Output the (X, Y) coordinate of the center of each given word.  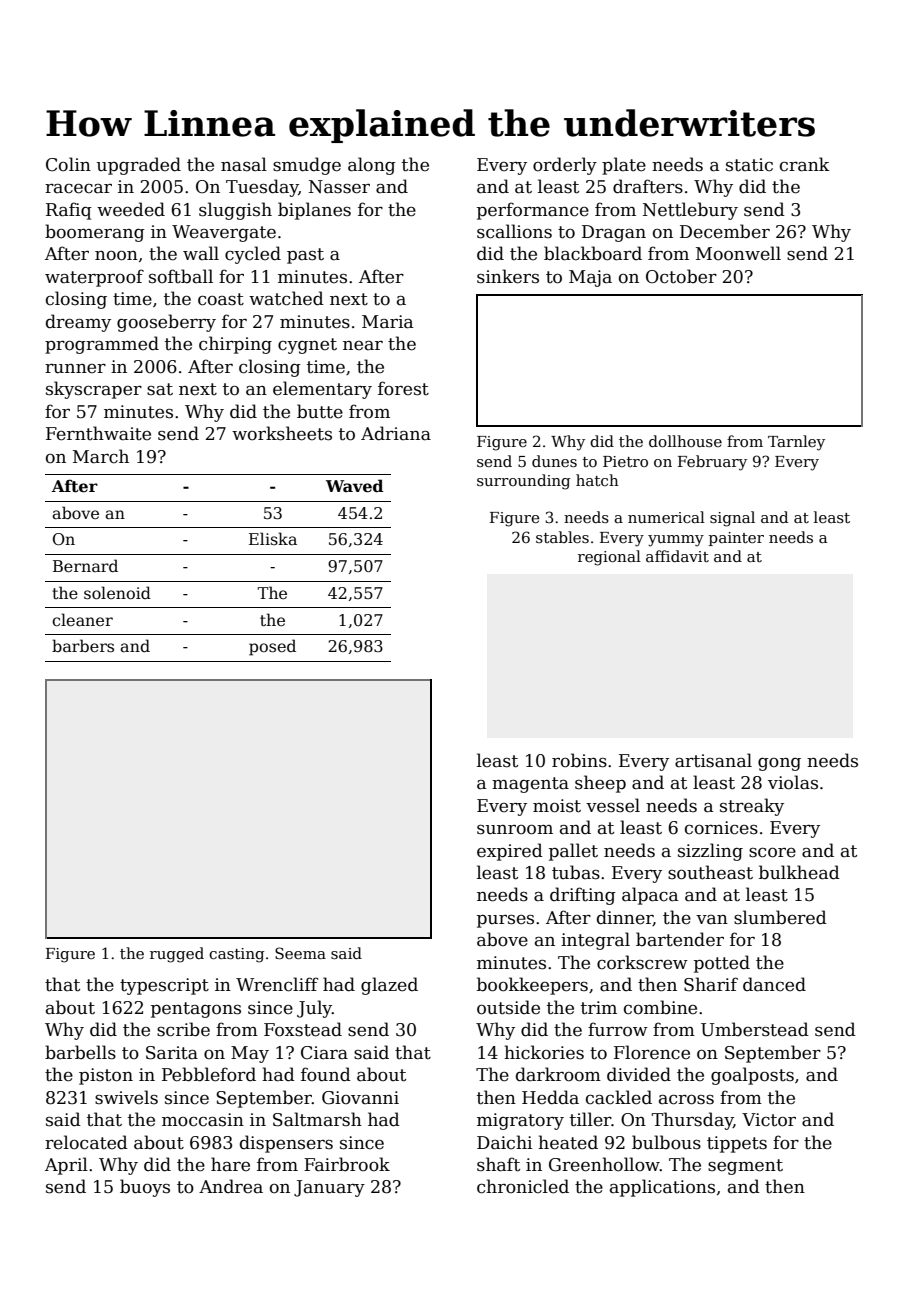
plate (624, 166)
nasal (244, 164)
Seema (300, 953)
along (372, 166)
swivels (126, 1097)
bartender (680, 939)
